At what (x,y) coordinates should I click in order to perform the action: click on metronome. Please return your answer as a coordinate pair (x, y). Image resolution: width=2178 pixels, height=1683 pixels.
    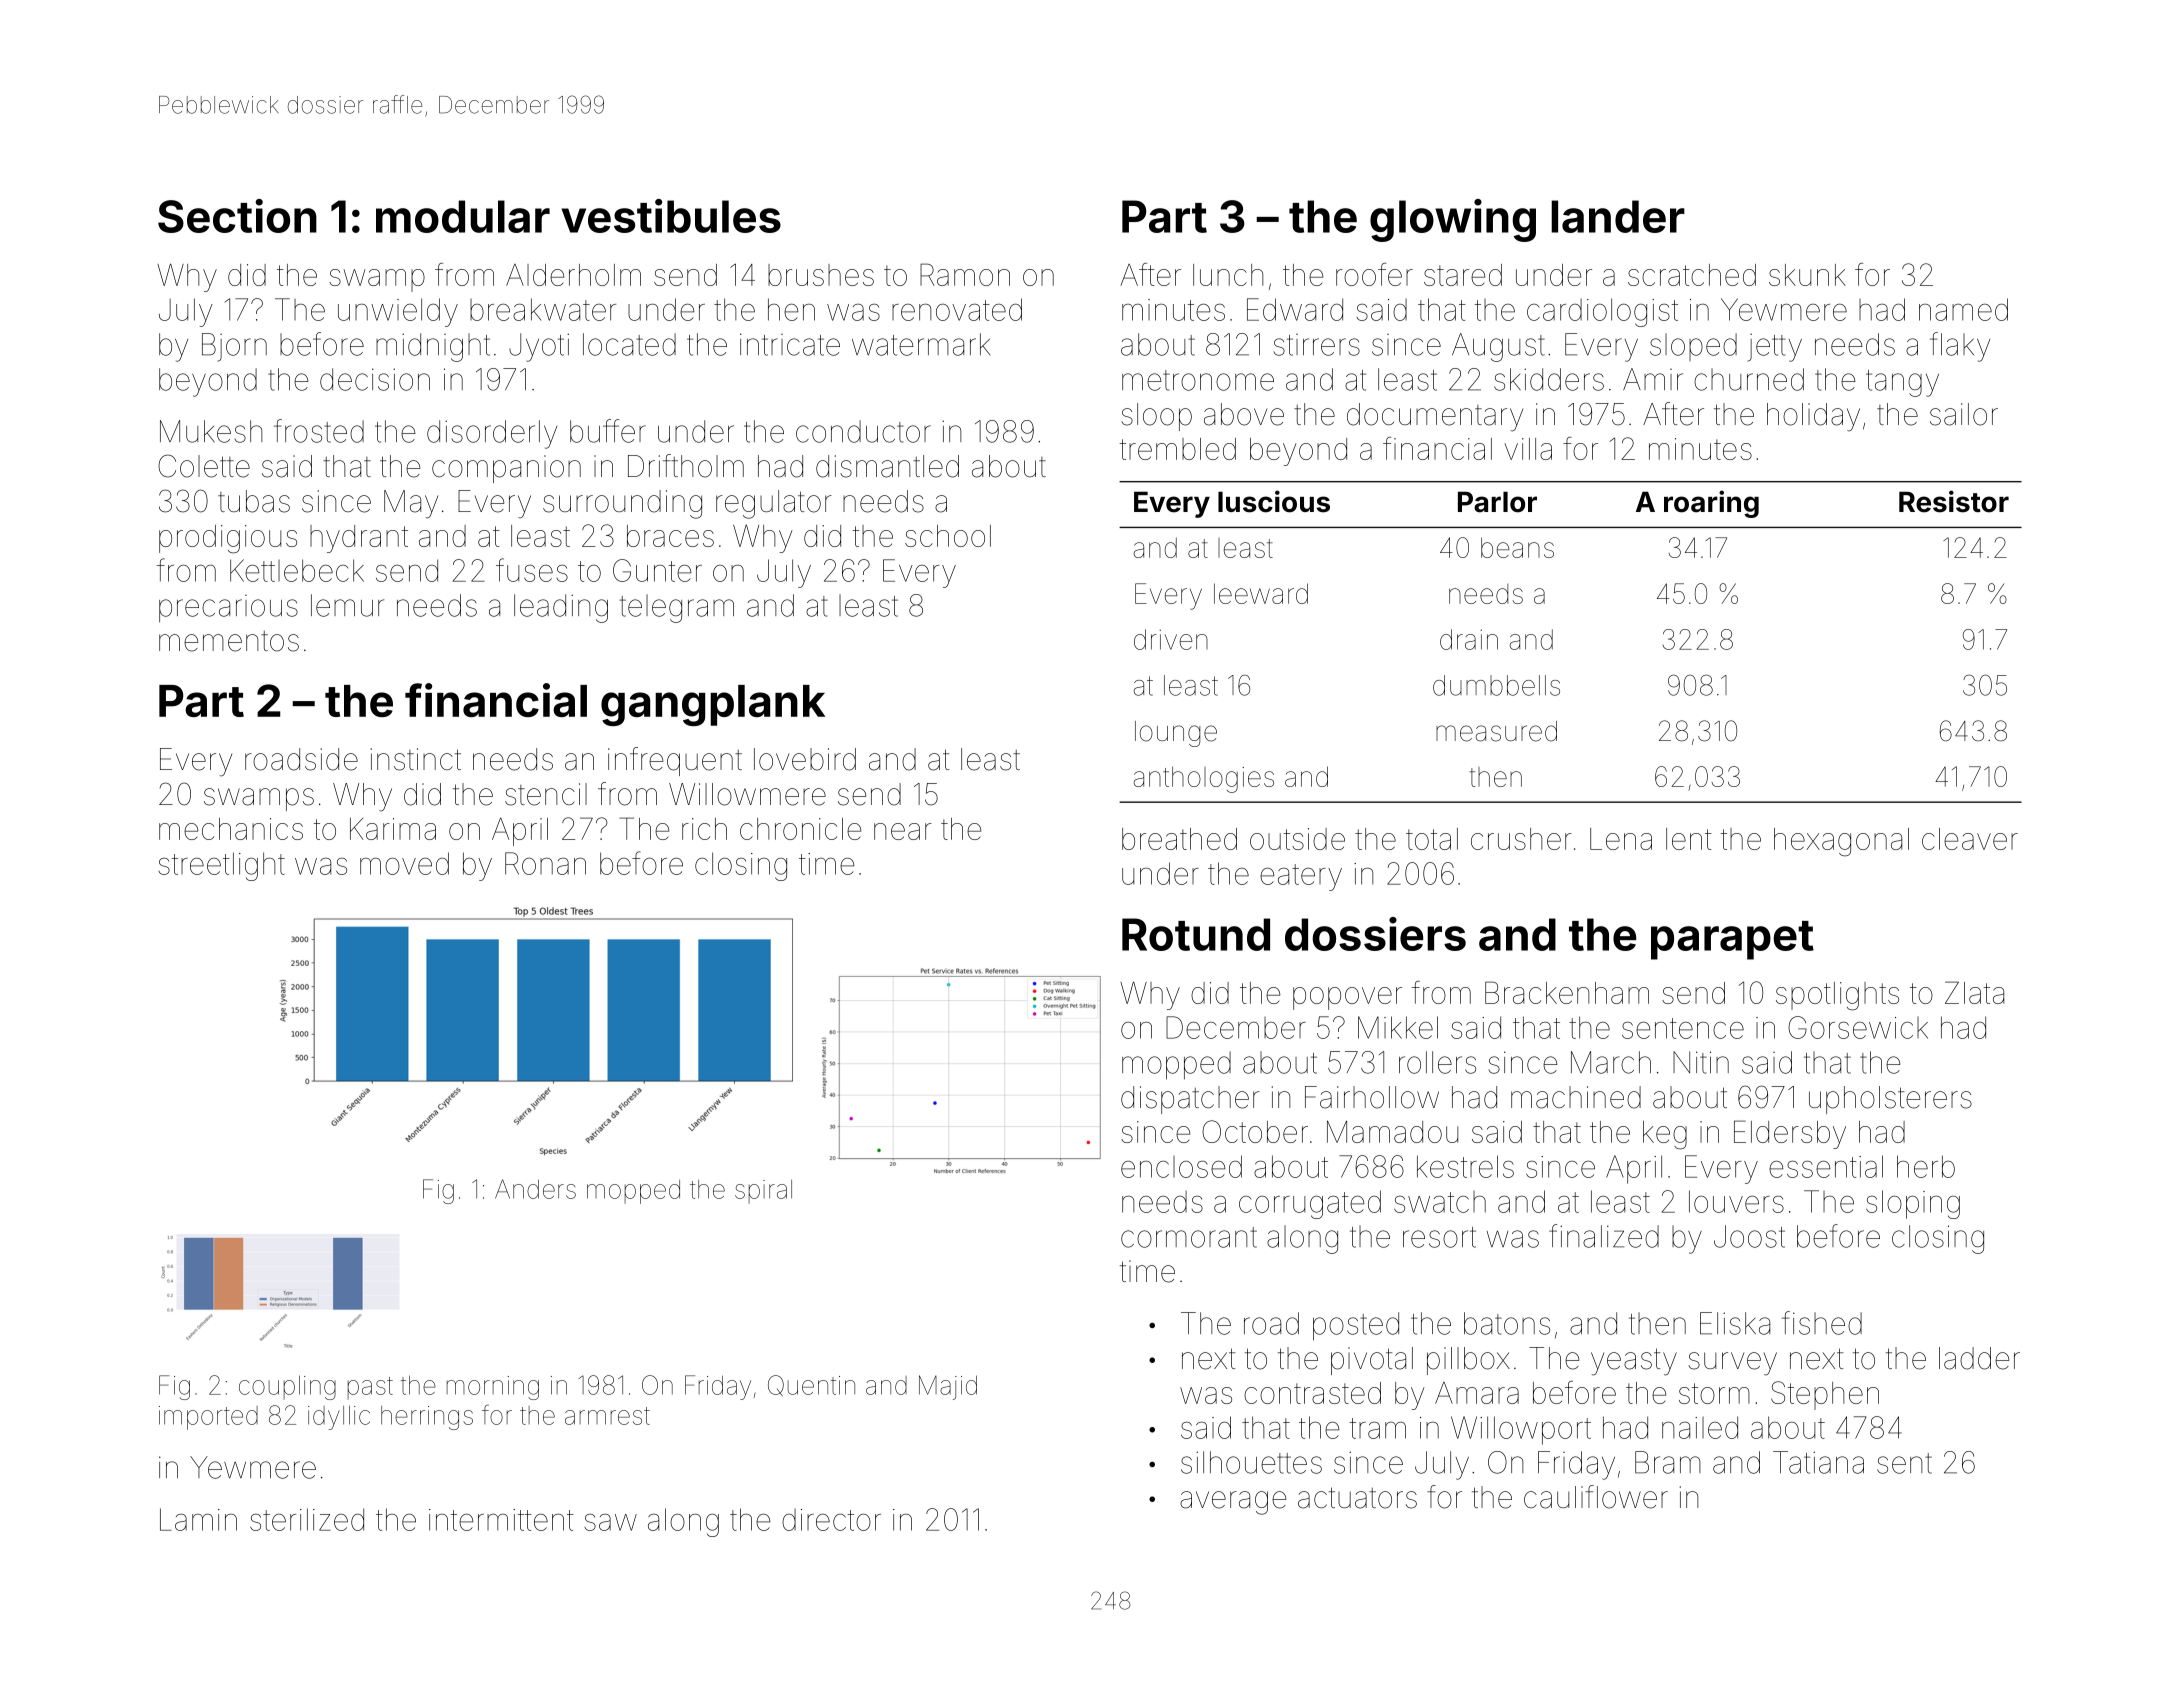
    Looking at the image, I should click on (1198, 380).
